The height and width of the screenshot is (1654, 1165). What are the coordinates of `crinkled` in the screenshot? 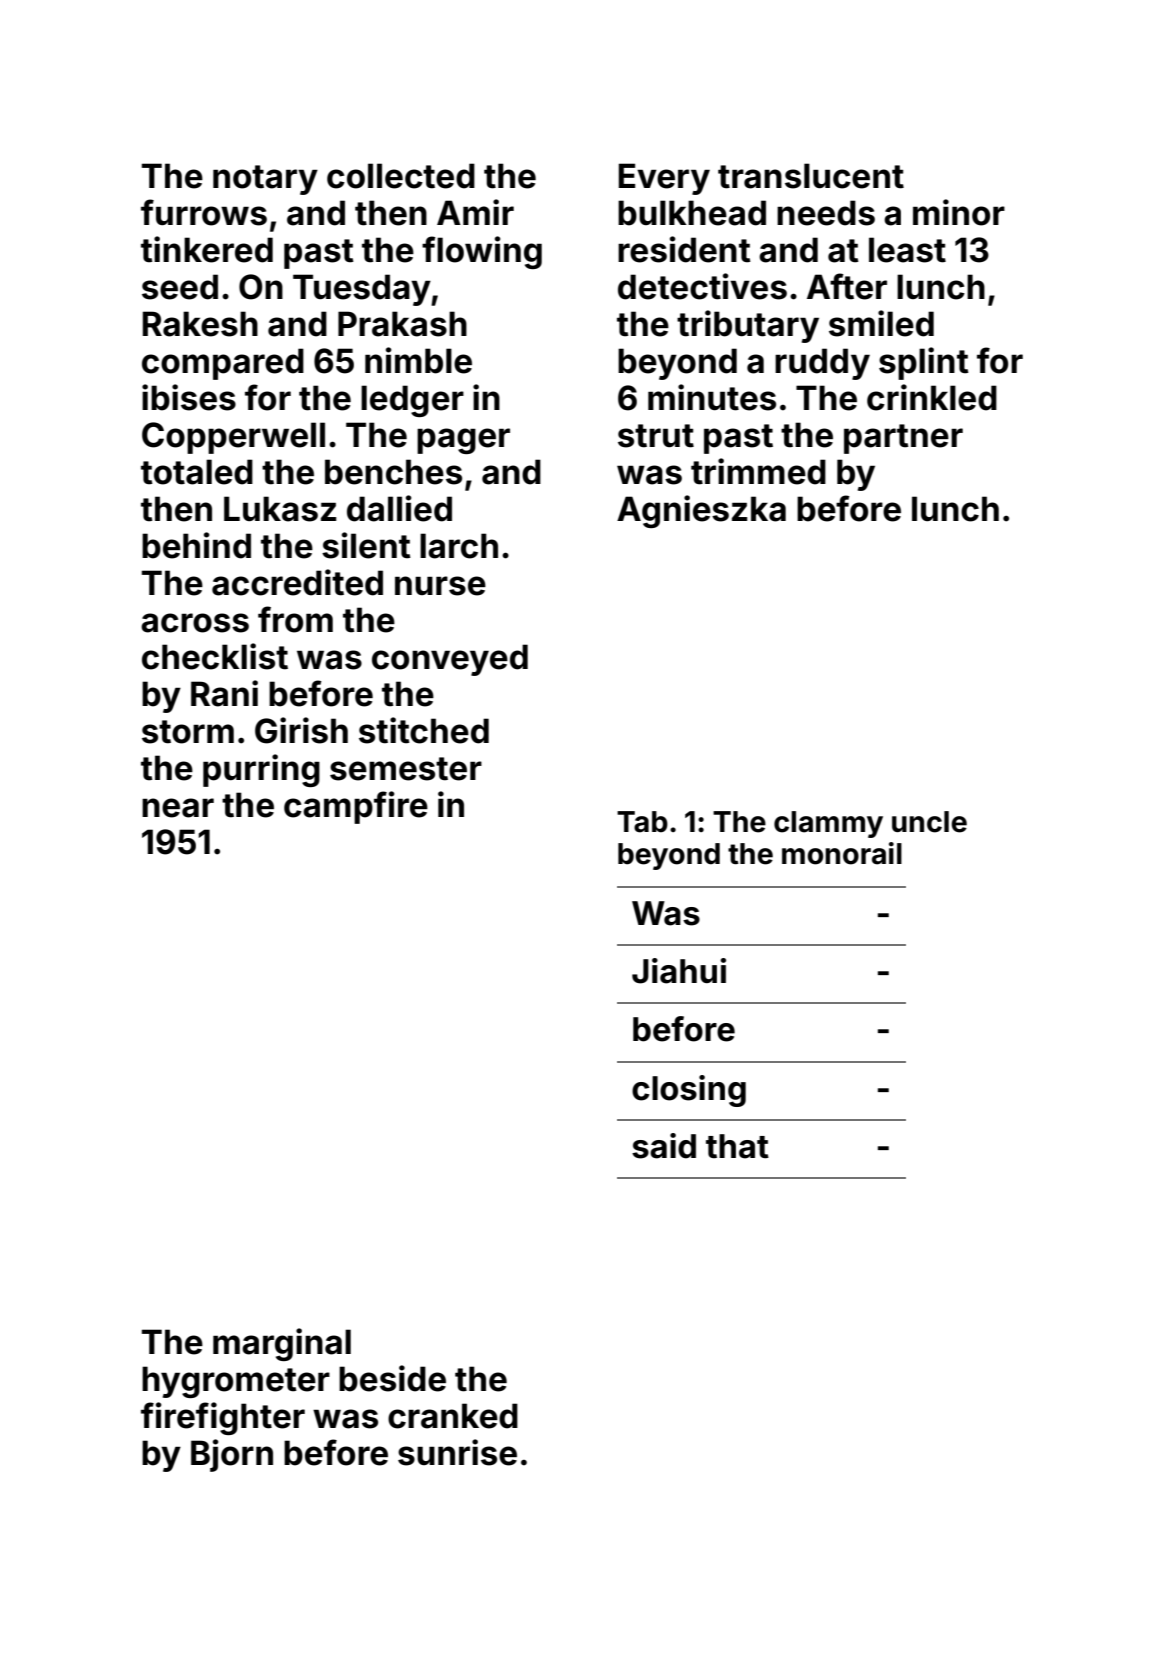 It's located at (932, 397).
